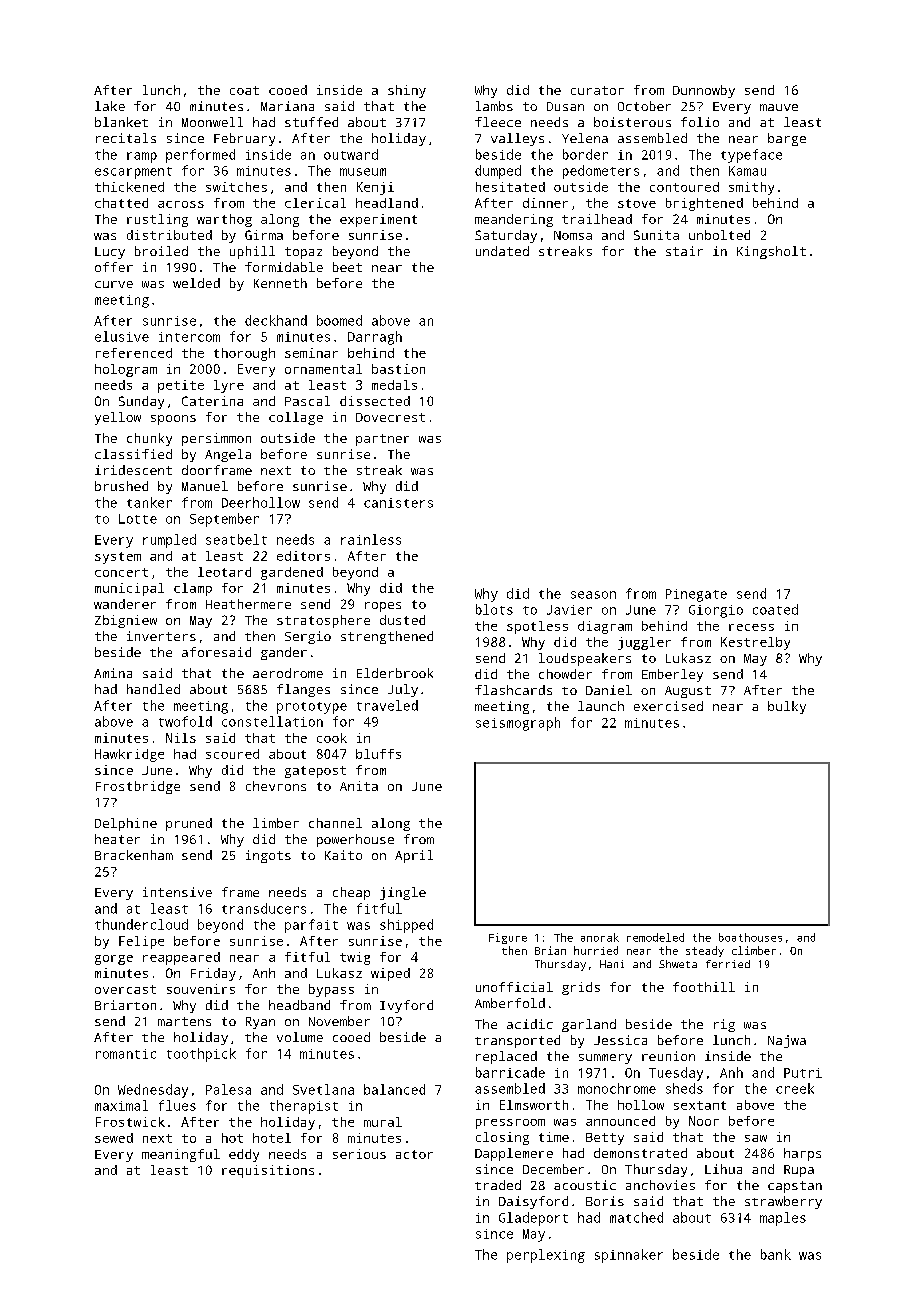 The image size is (924, 1308). I want to click on Dunnowby, so click(704, 91).
